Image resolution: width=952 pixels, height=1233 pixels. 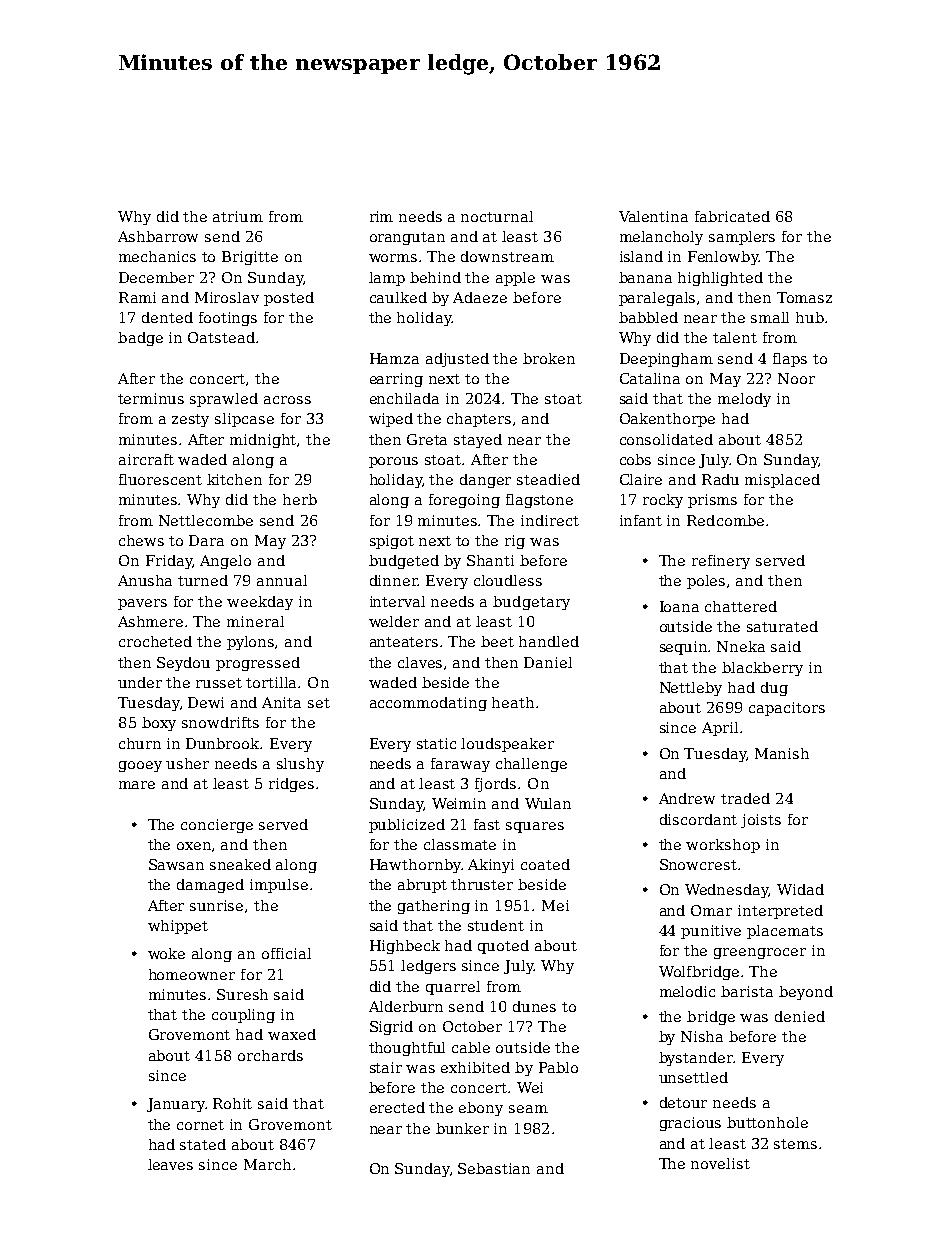 What do you see at coordinates (140, 339) in the screenshot?
I see `badge` at bounding box center [140, 339].
